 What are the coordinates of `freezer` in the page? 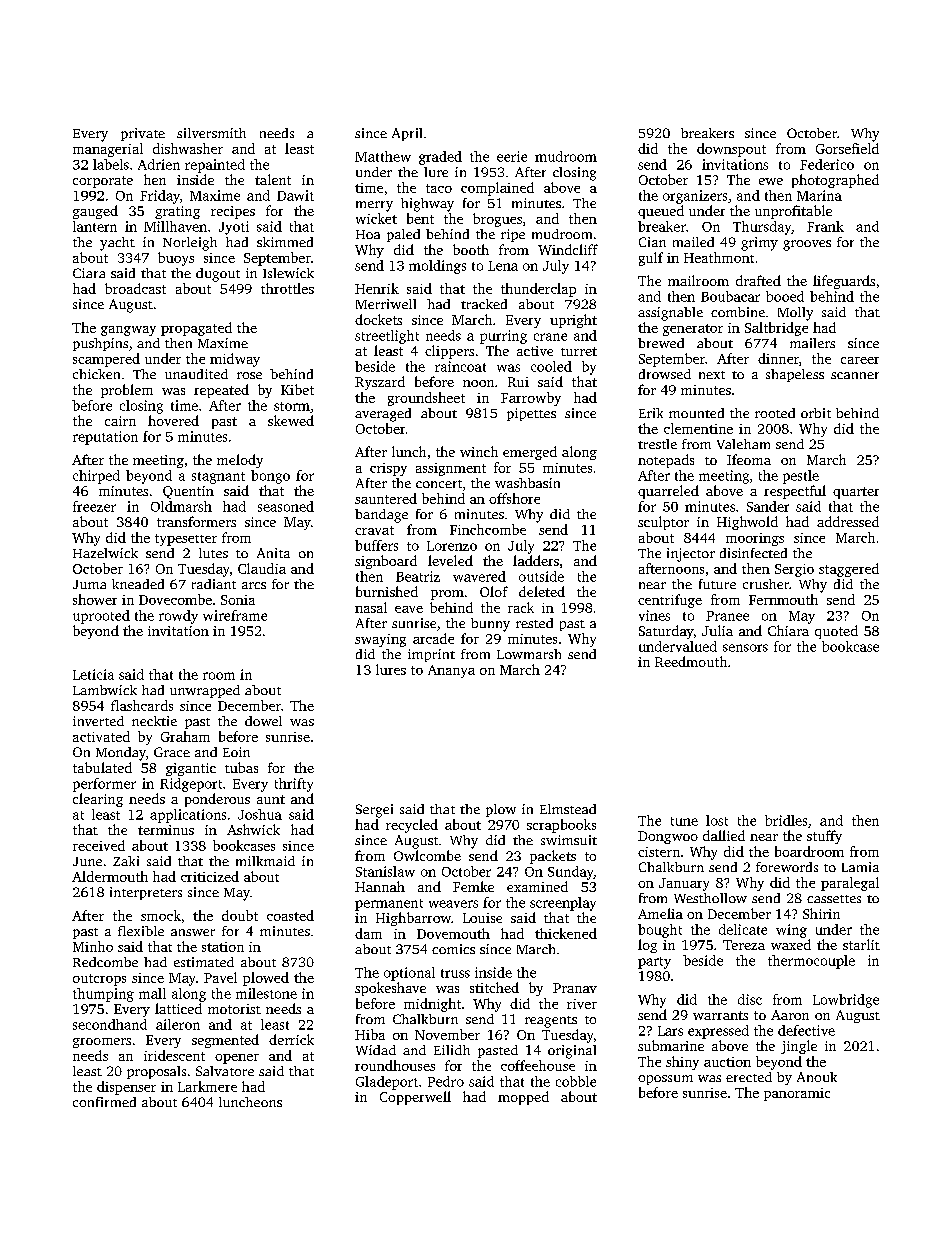 It's located at (94, 506).
